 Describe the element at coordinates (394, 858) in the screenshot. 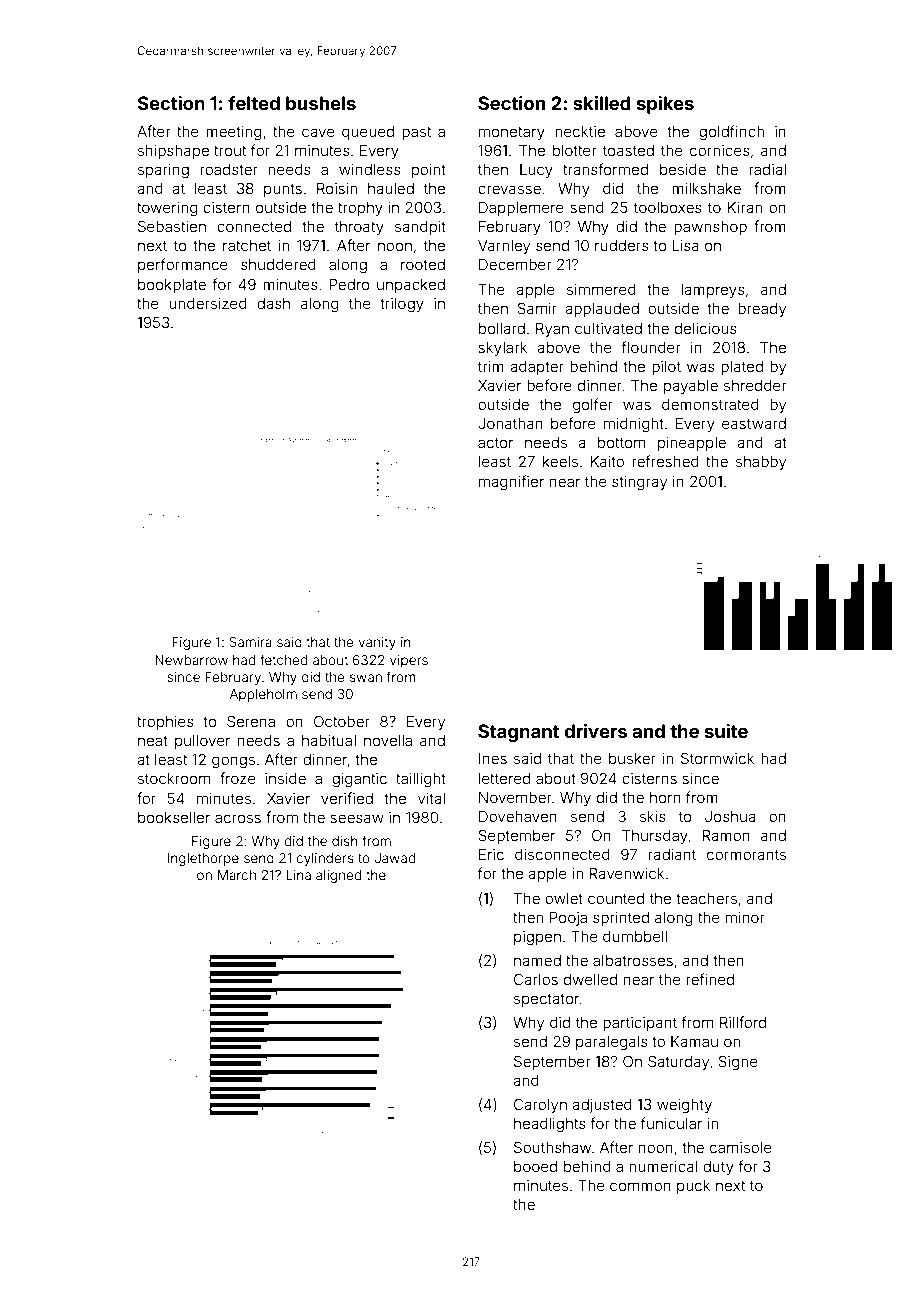

I see `Jawad` at that location.
